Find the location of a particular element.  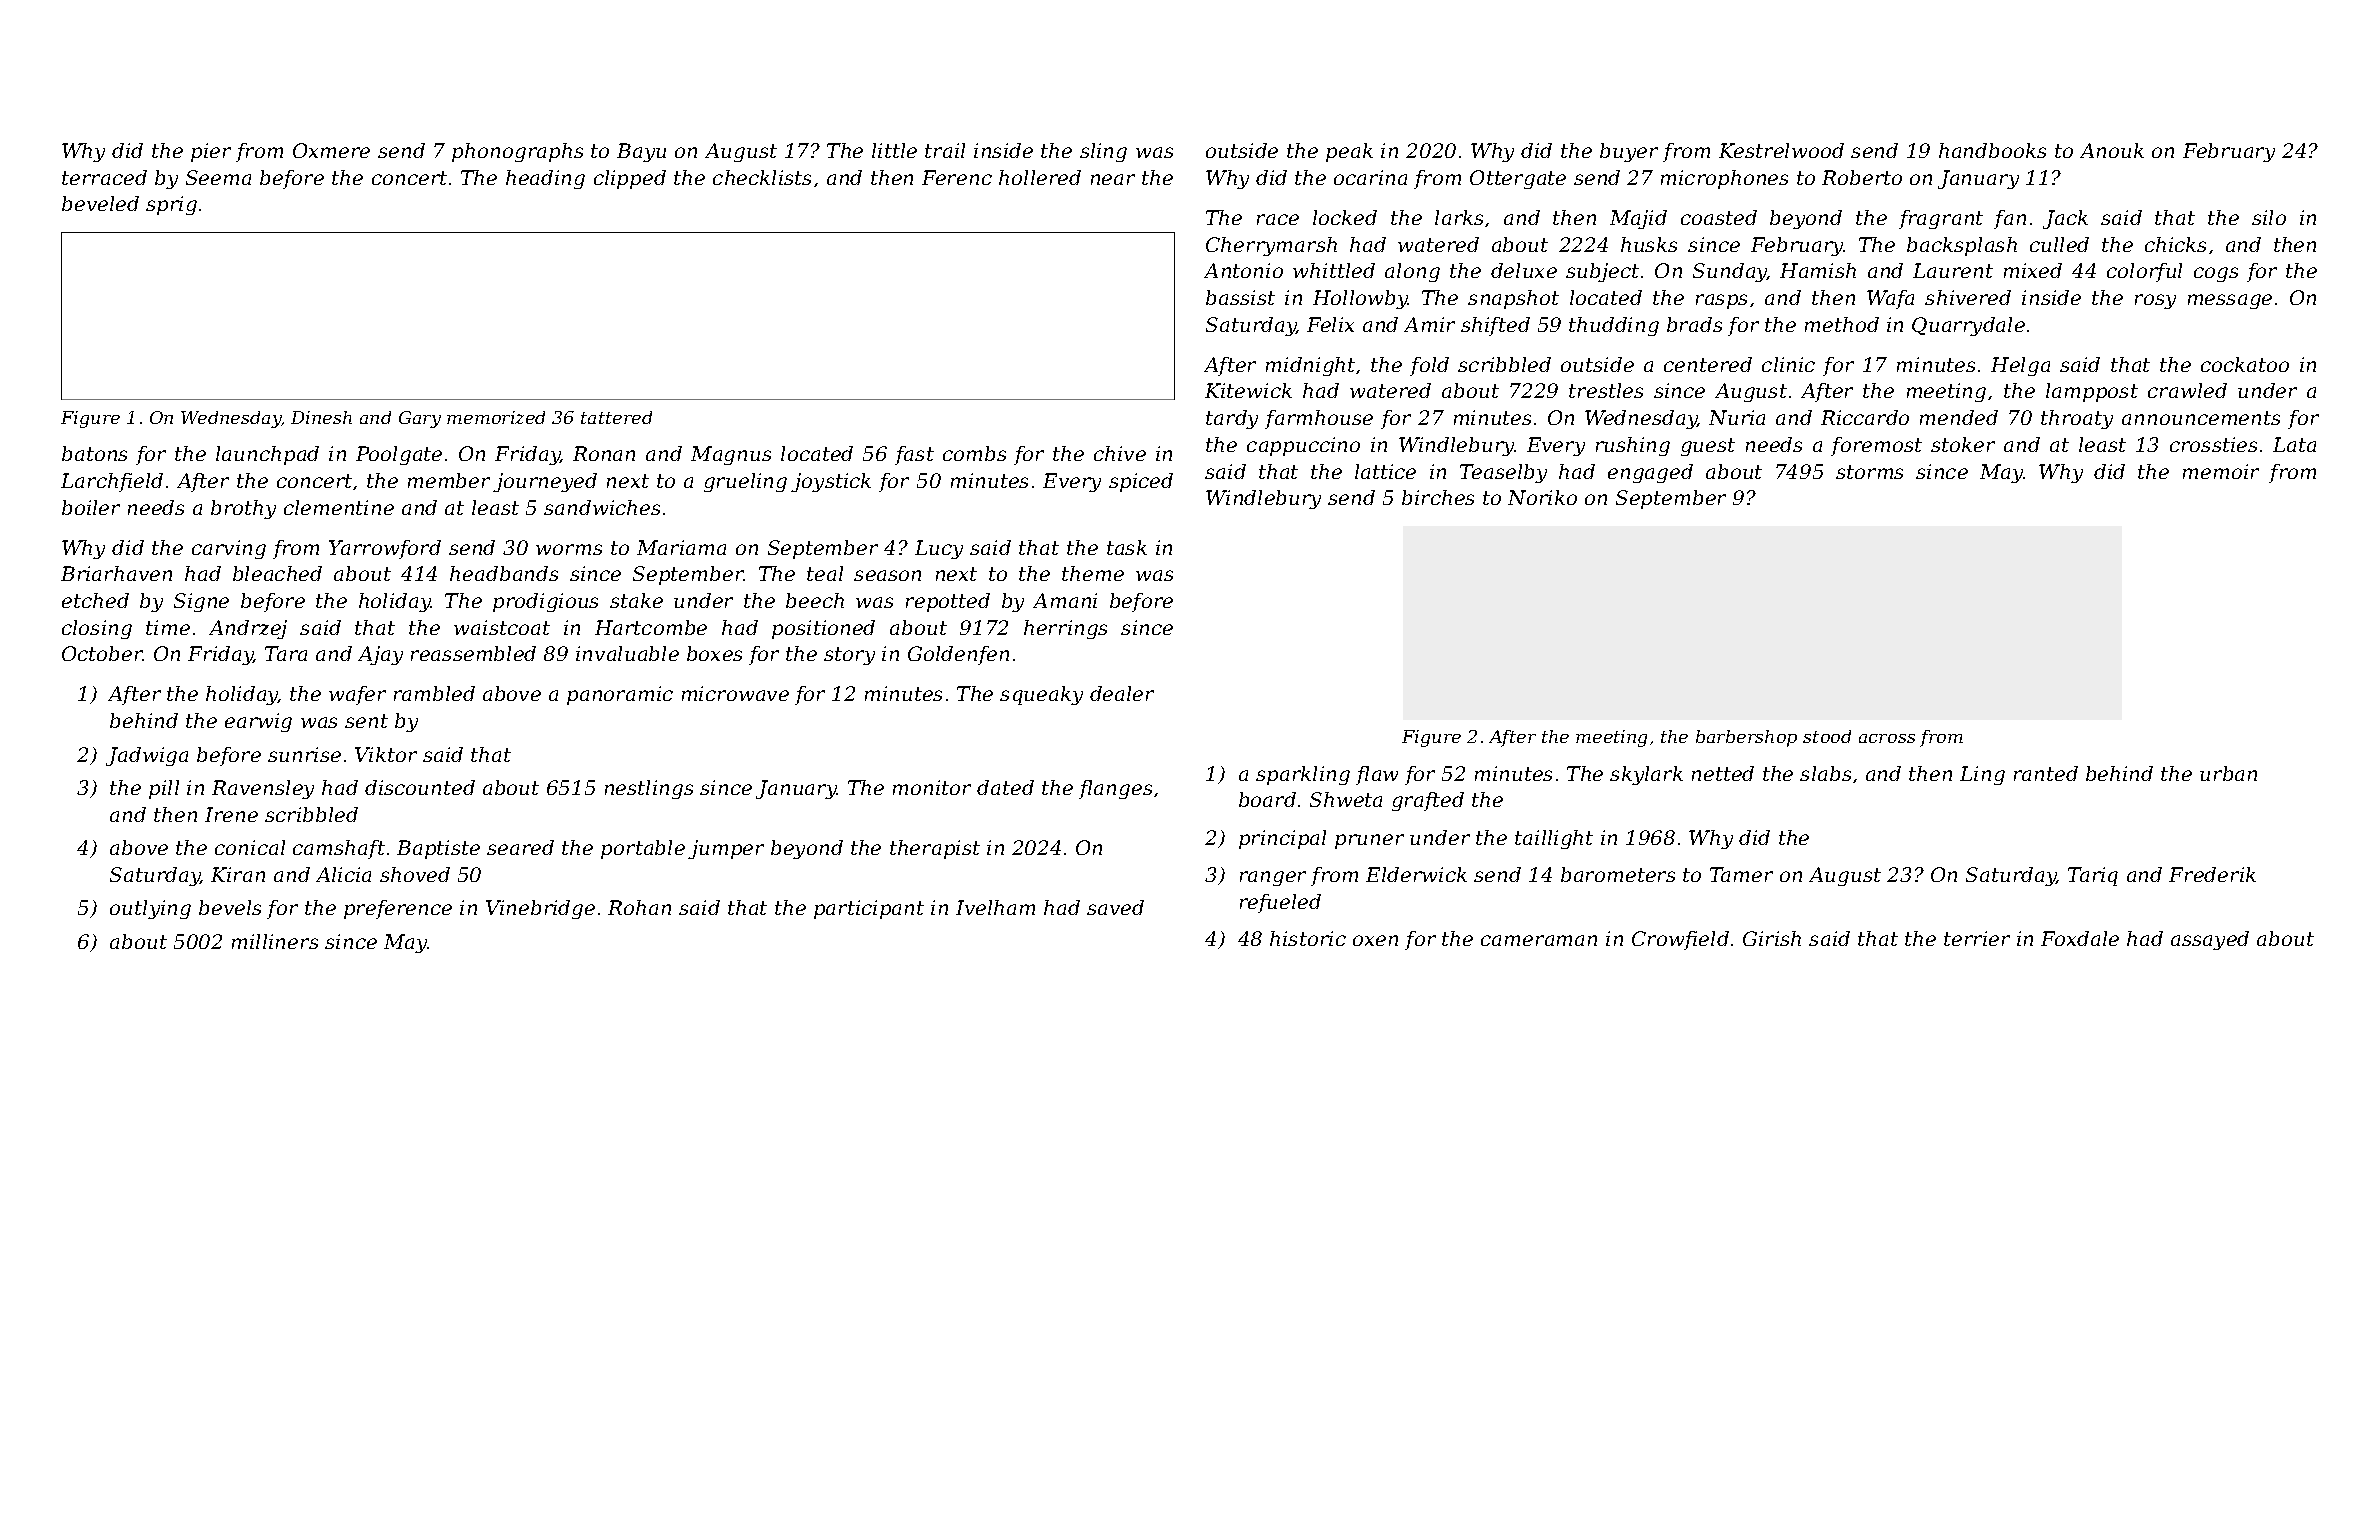

memorized is located at coordinates (496, 417).
